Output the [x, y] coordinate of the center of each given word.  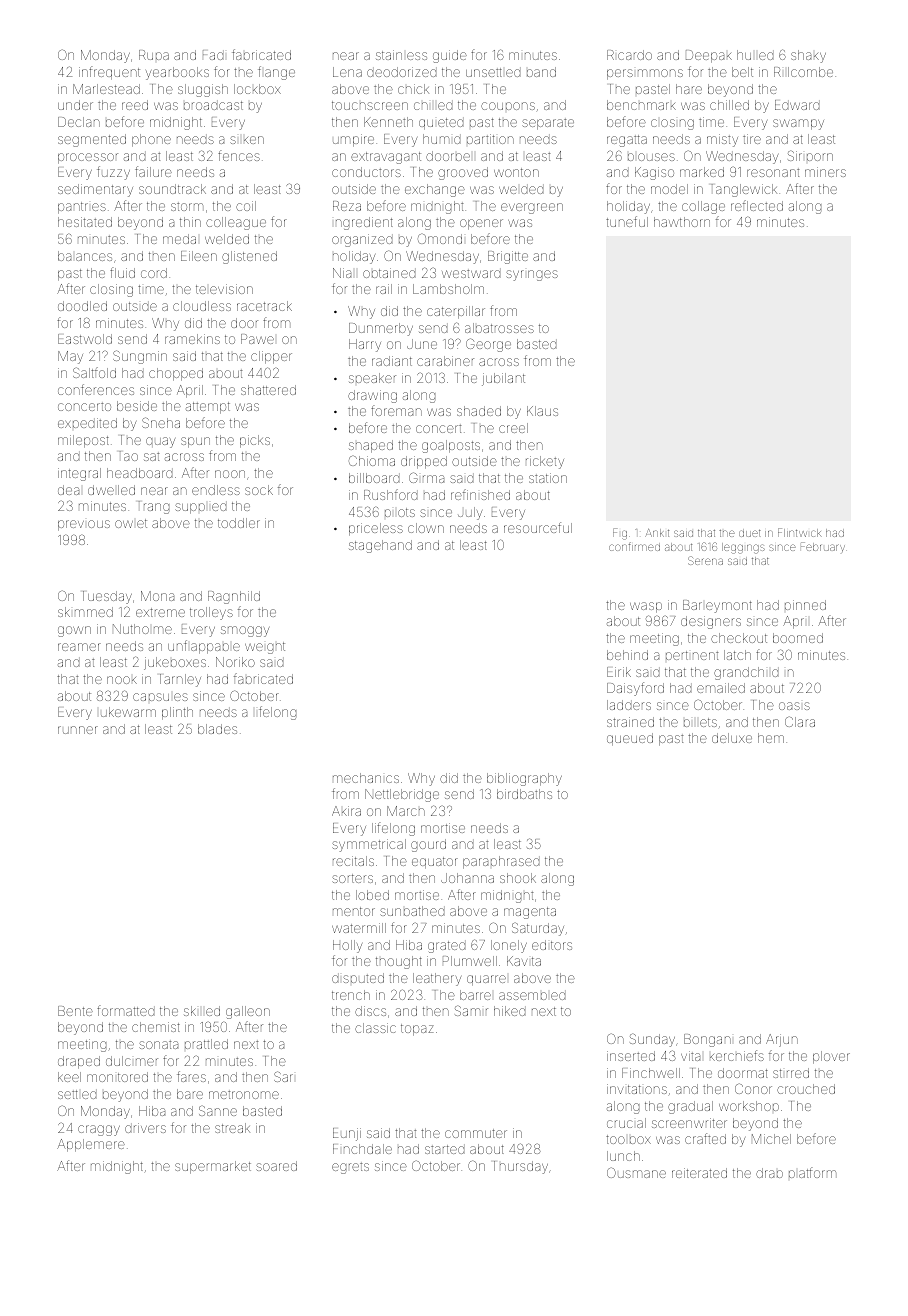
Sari [283, 1076]
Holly [347, 946]
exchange [435, 190]
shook [518, 878]
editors [552, 945]
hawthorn [682, 222]
